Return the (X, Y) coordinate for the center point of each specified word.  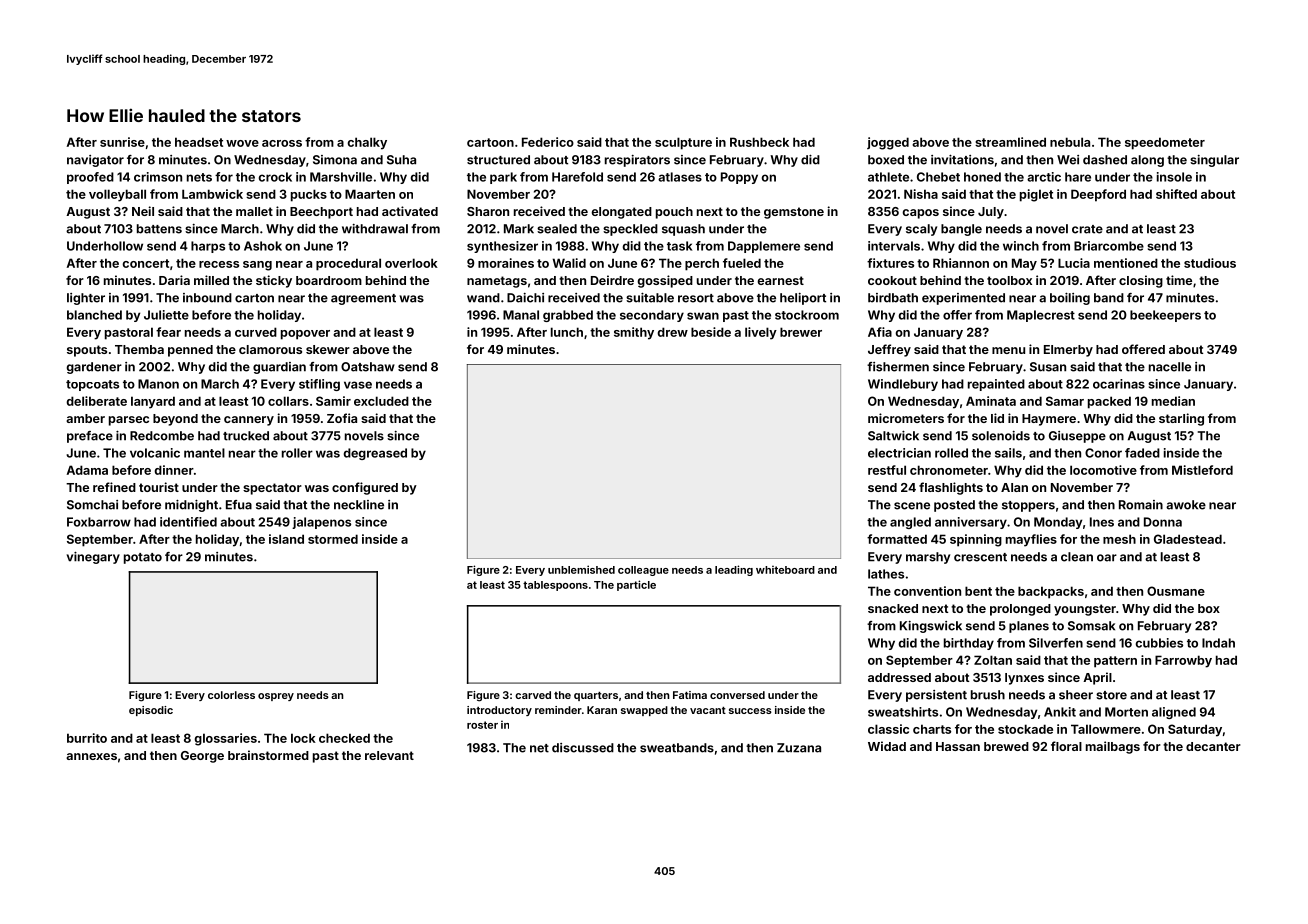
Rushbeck (759, 142)
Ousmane (1176, 591)
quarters (596, 696)
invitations (962, 160)
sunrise (122, 142)
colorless (231, 695)
